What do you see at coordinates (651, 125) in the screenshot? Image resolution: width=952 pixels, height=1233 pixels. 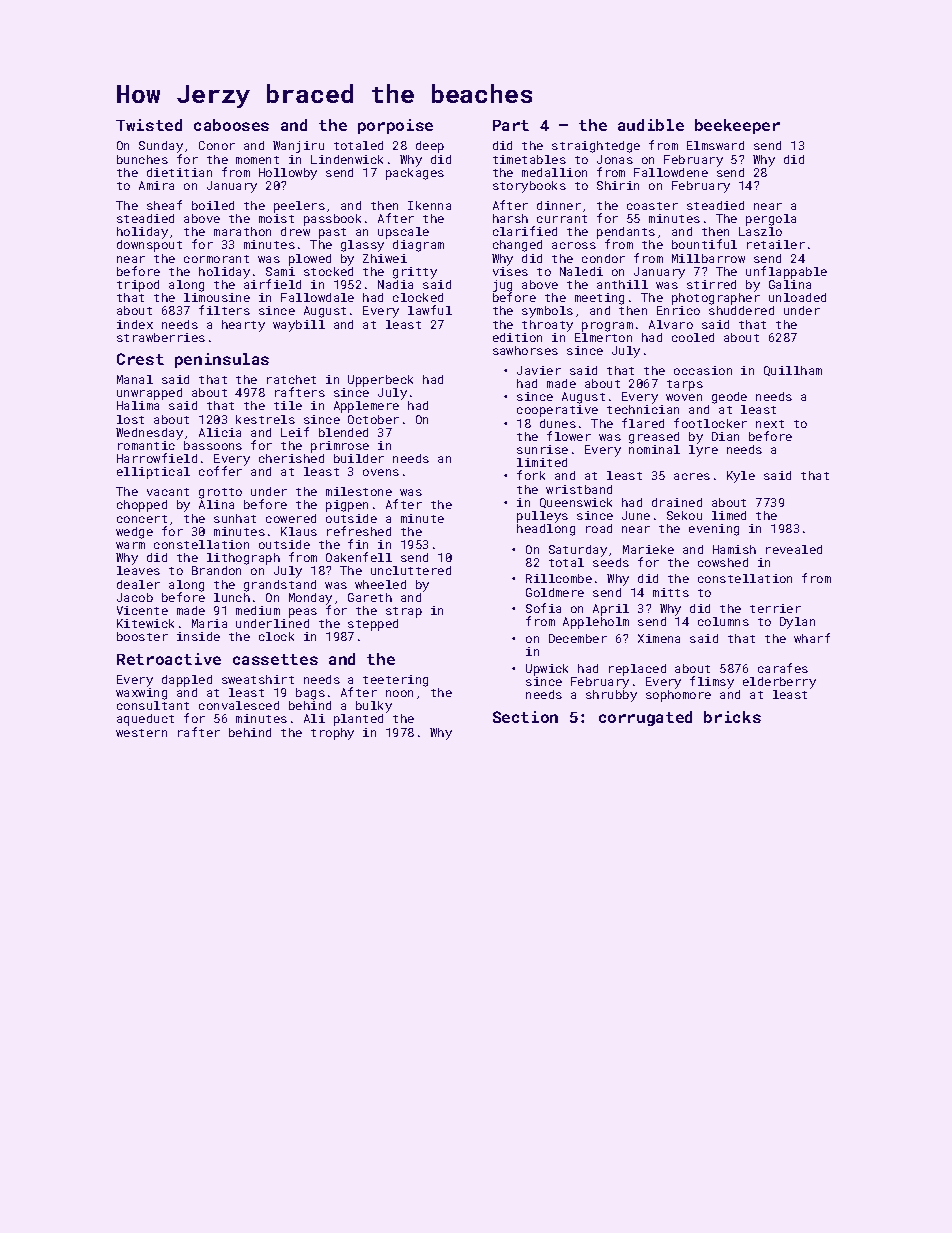 I see `audible` at bounding box center [651, 125].
